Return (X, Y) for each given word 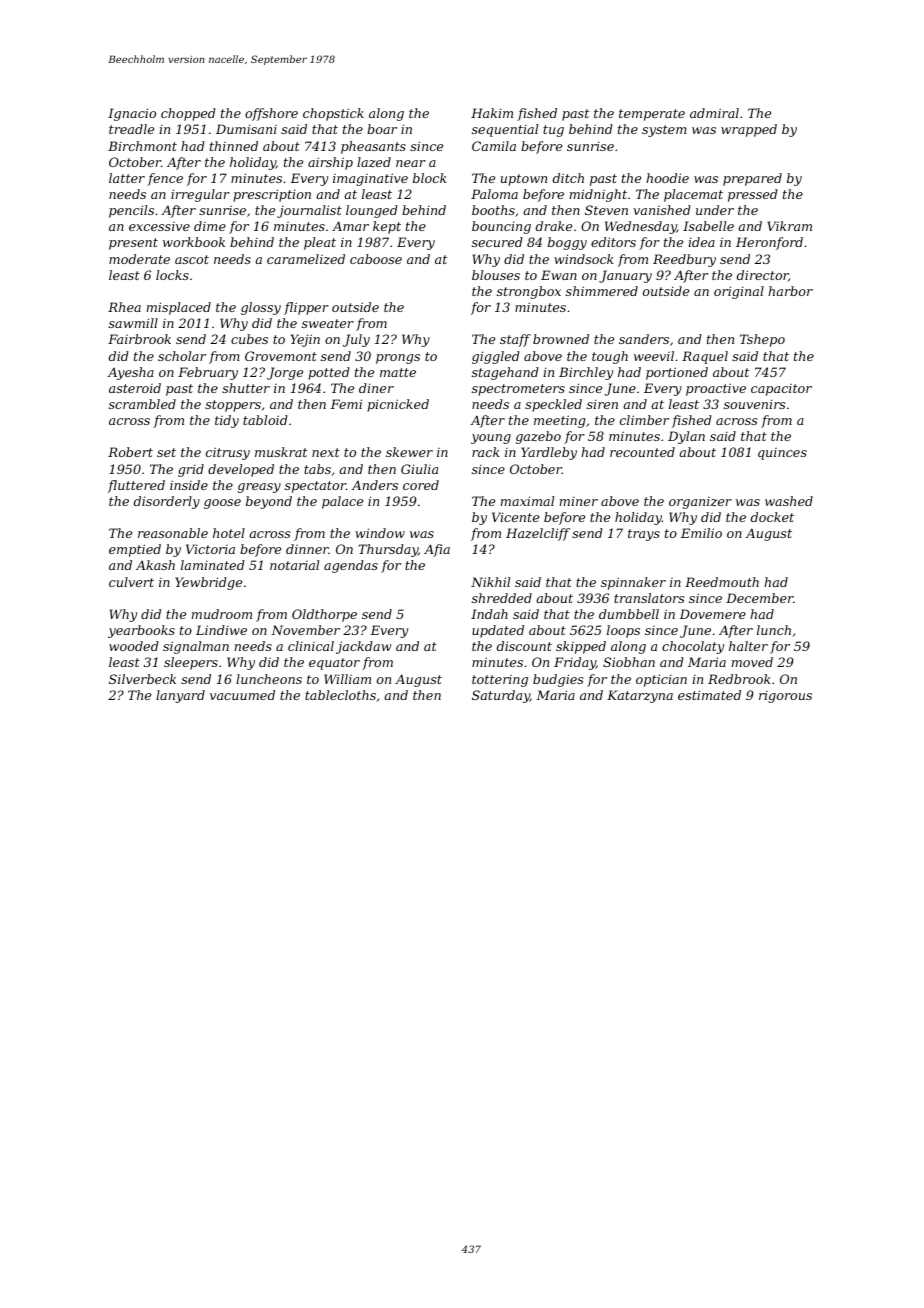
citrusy (228, 453)
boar (382, 129)
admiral (714, 113)
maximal (527, 501)
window (380, 533)
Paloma (494, 194)
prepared (752, 179)
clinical (311, 646)
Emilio (701, 533)
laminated (213, 565)
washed (789, 501)
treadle (131, 129)
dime (210, 226)
